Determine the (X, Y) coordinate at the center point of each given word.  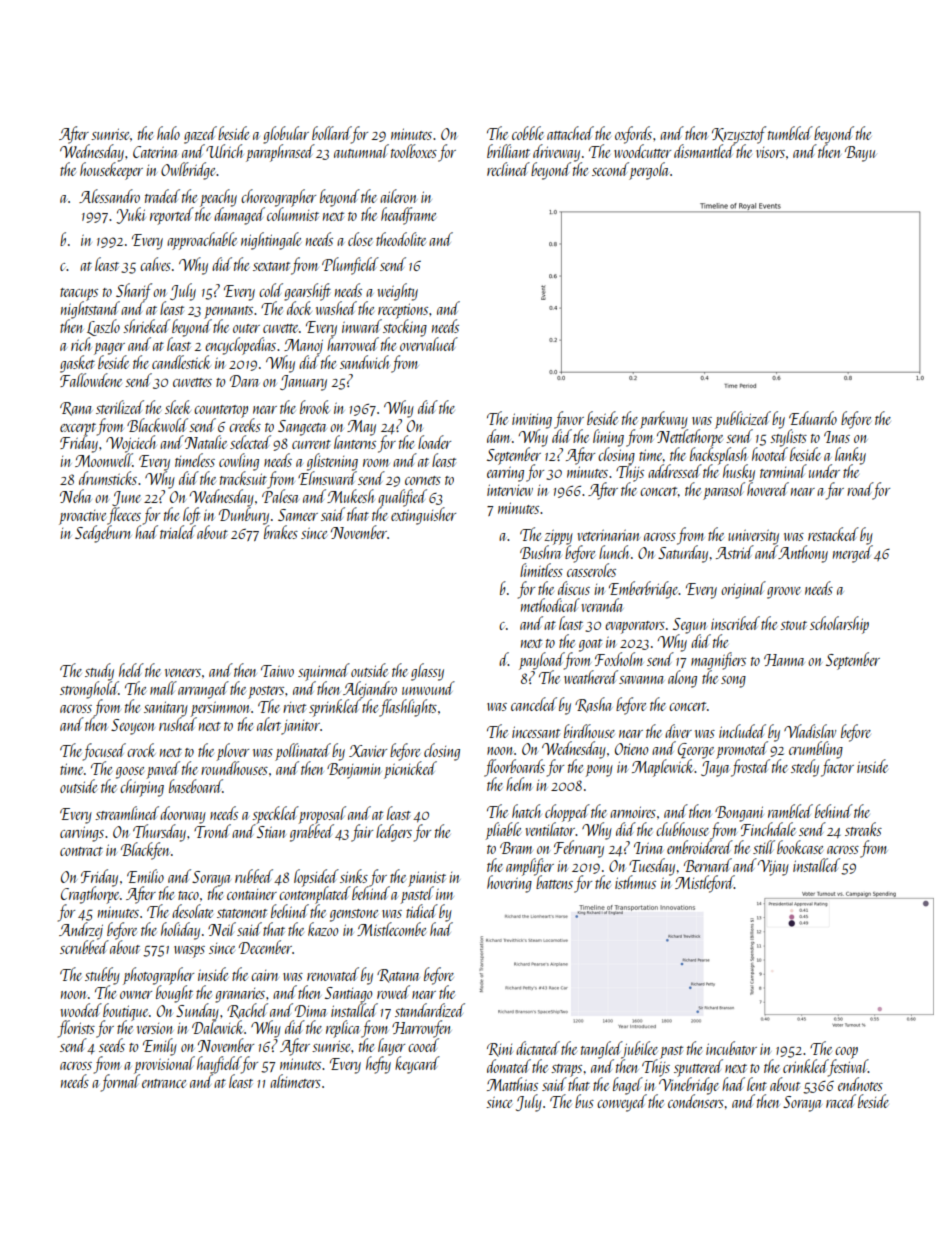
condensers (696, 1101)
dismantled (704, 151)
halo (168, 133)
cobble (528, 133)
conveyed (622, 1103)
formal (120, 1083)
